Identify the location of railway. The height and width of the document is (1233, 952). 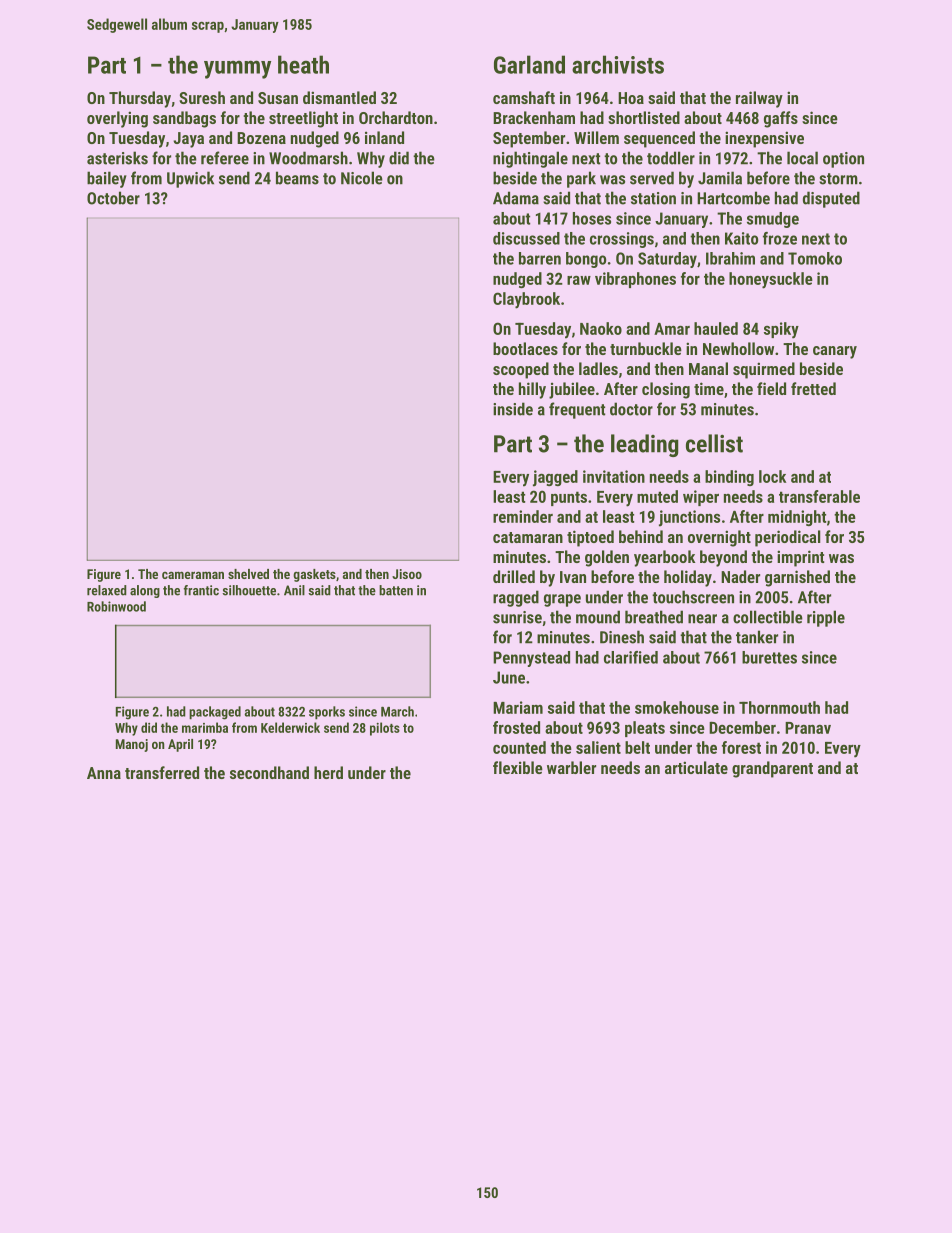
(759, 99).
